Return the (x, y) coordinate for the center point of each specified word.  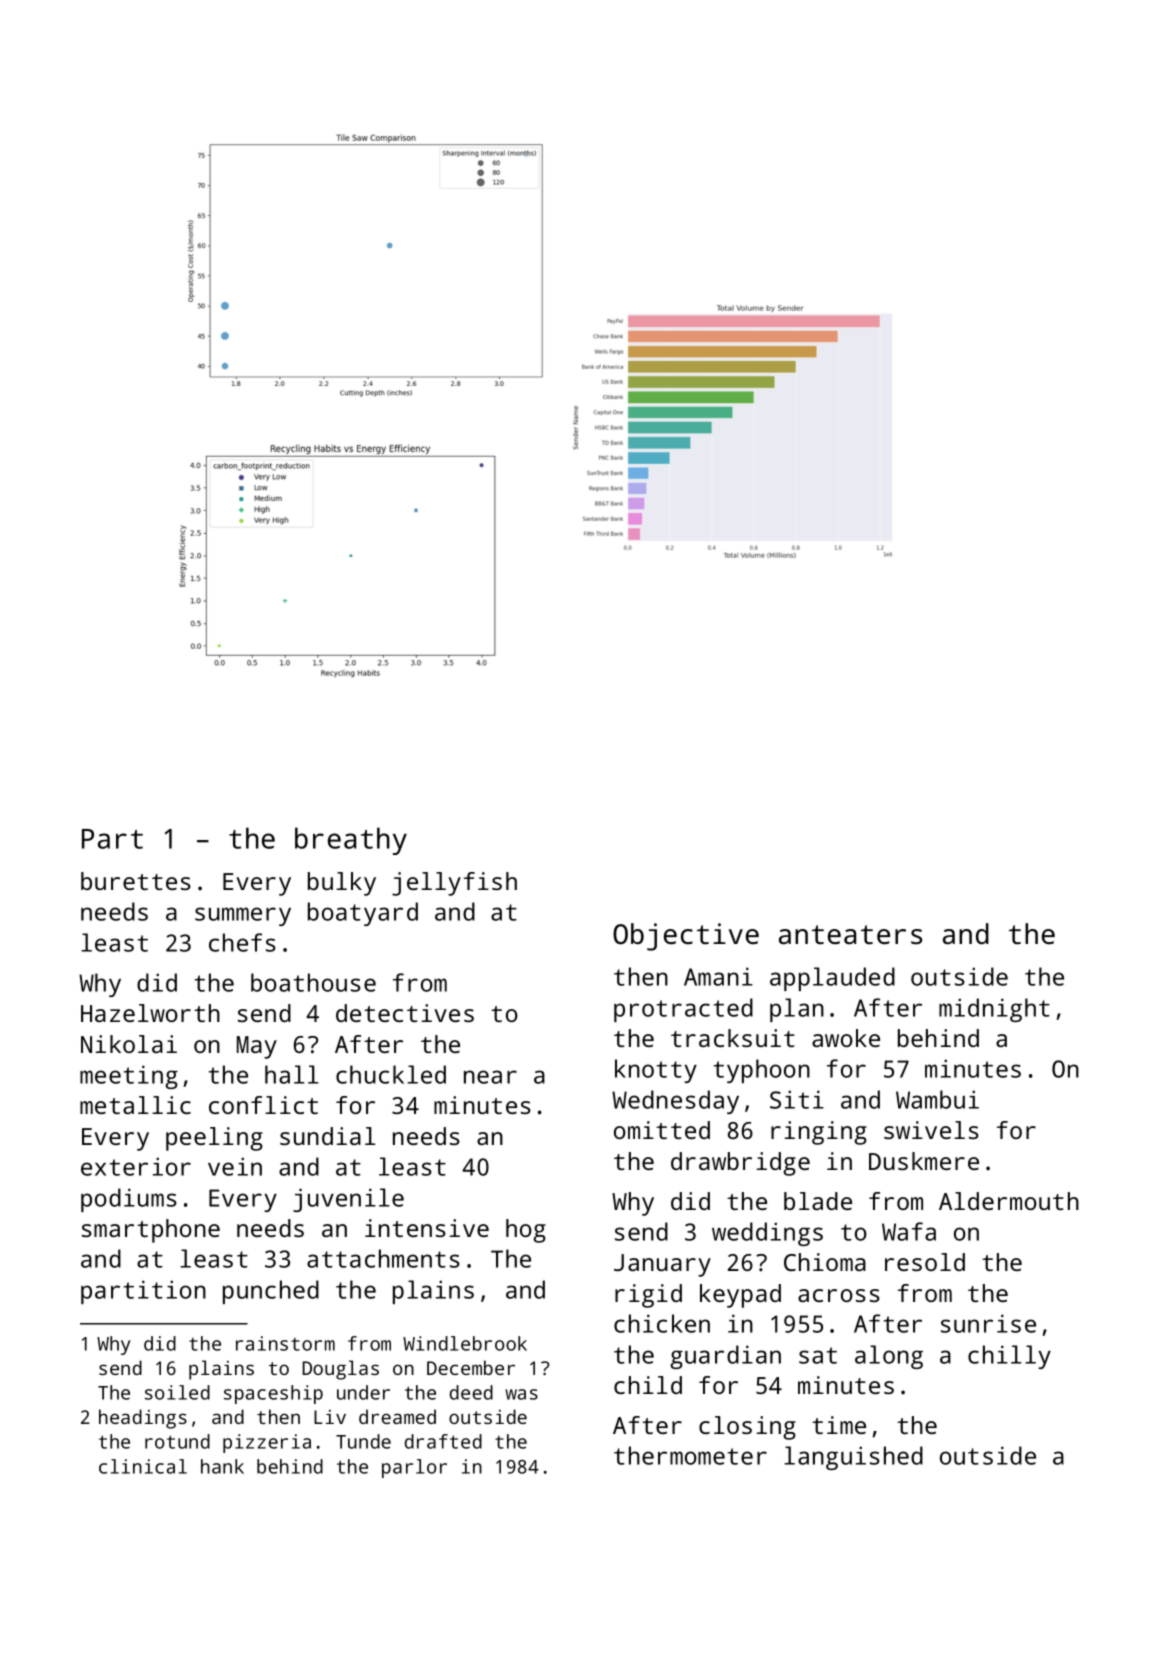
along (889, 1357)
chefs (242, 942)
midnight (994, 1010)
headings (143, 1419)
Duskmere (924, 1161)
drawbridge (740, 1164)
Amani (718, 976)
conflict (263, 1105)
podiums (129, 1200)
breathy (351, 841)
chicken (662, 1323)
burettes (136, 881)
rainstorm (285, 1343)
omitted (662, 1130)
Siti (797, 1099)
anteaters (850, 935)
